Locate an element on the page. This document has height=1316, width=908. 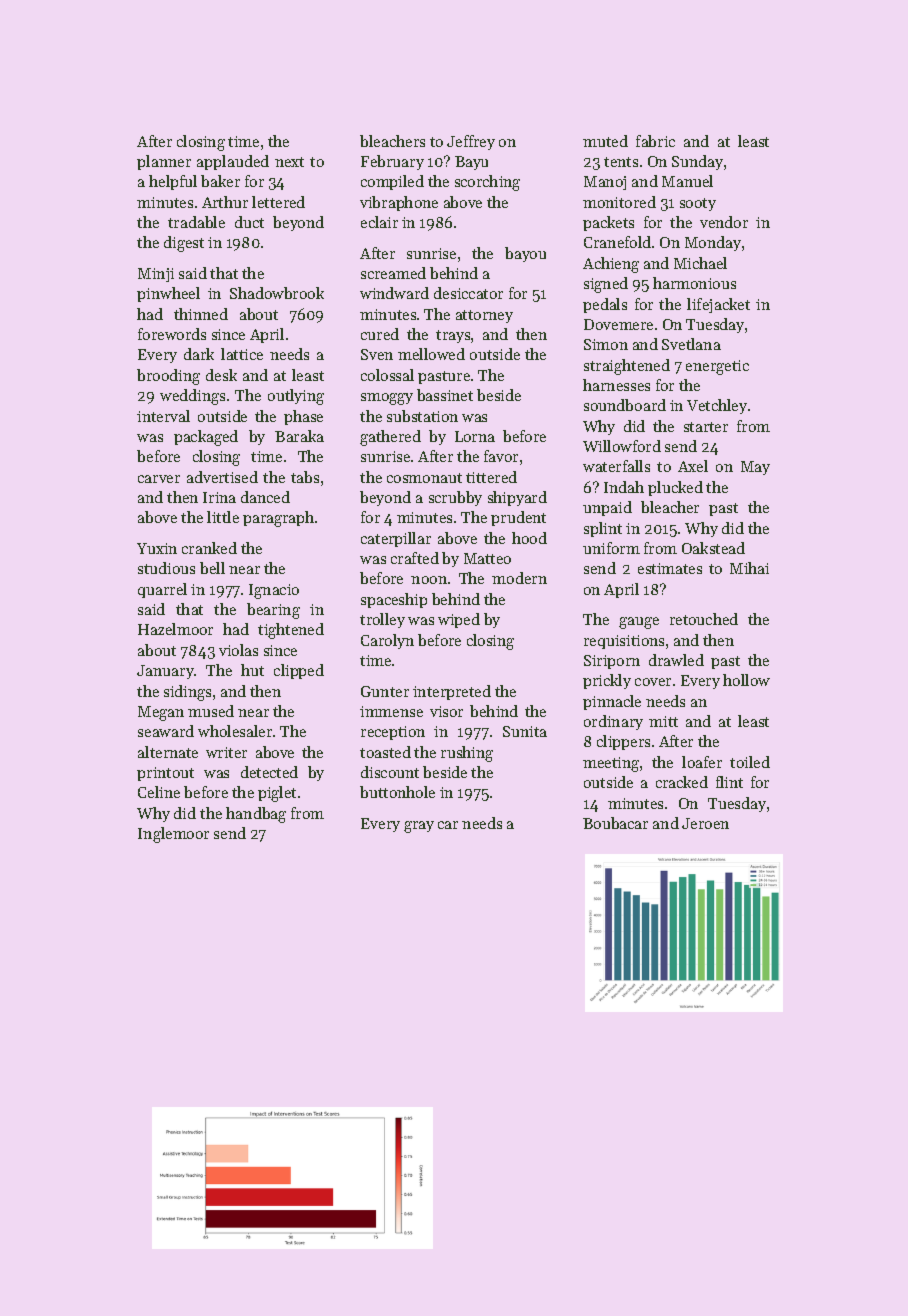
fabric is located at coordinates (655, 141).
